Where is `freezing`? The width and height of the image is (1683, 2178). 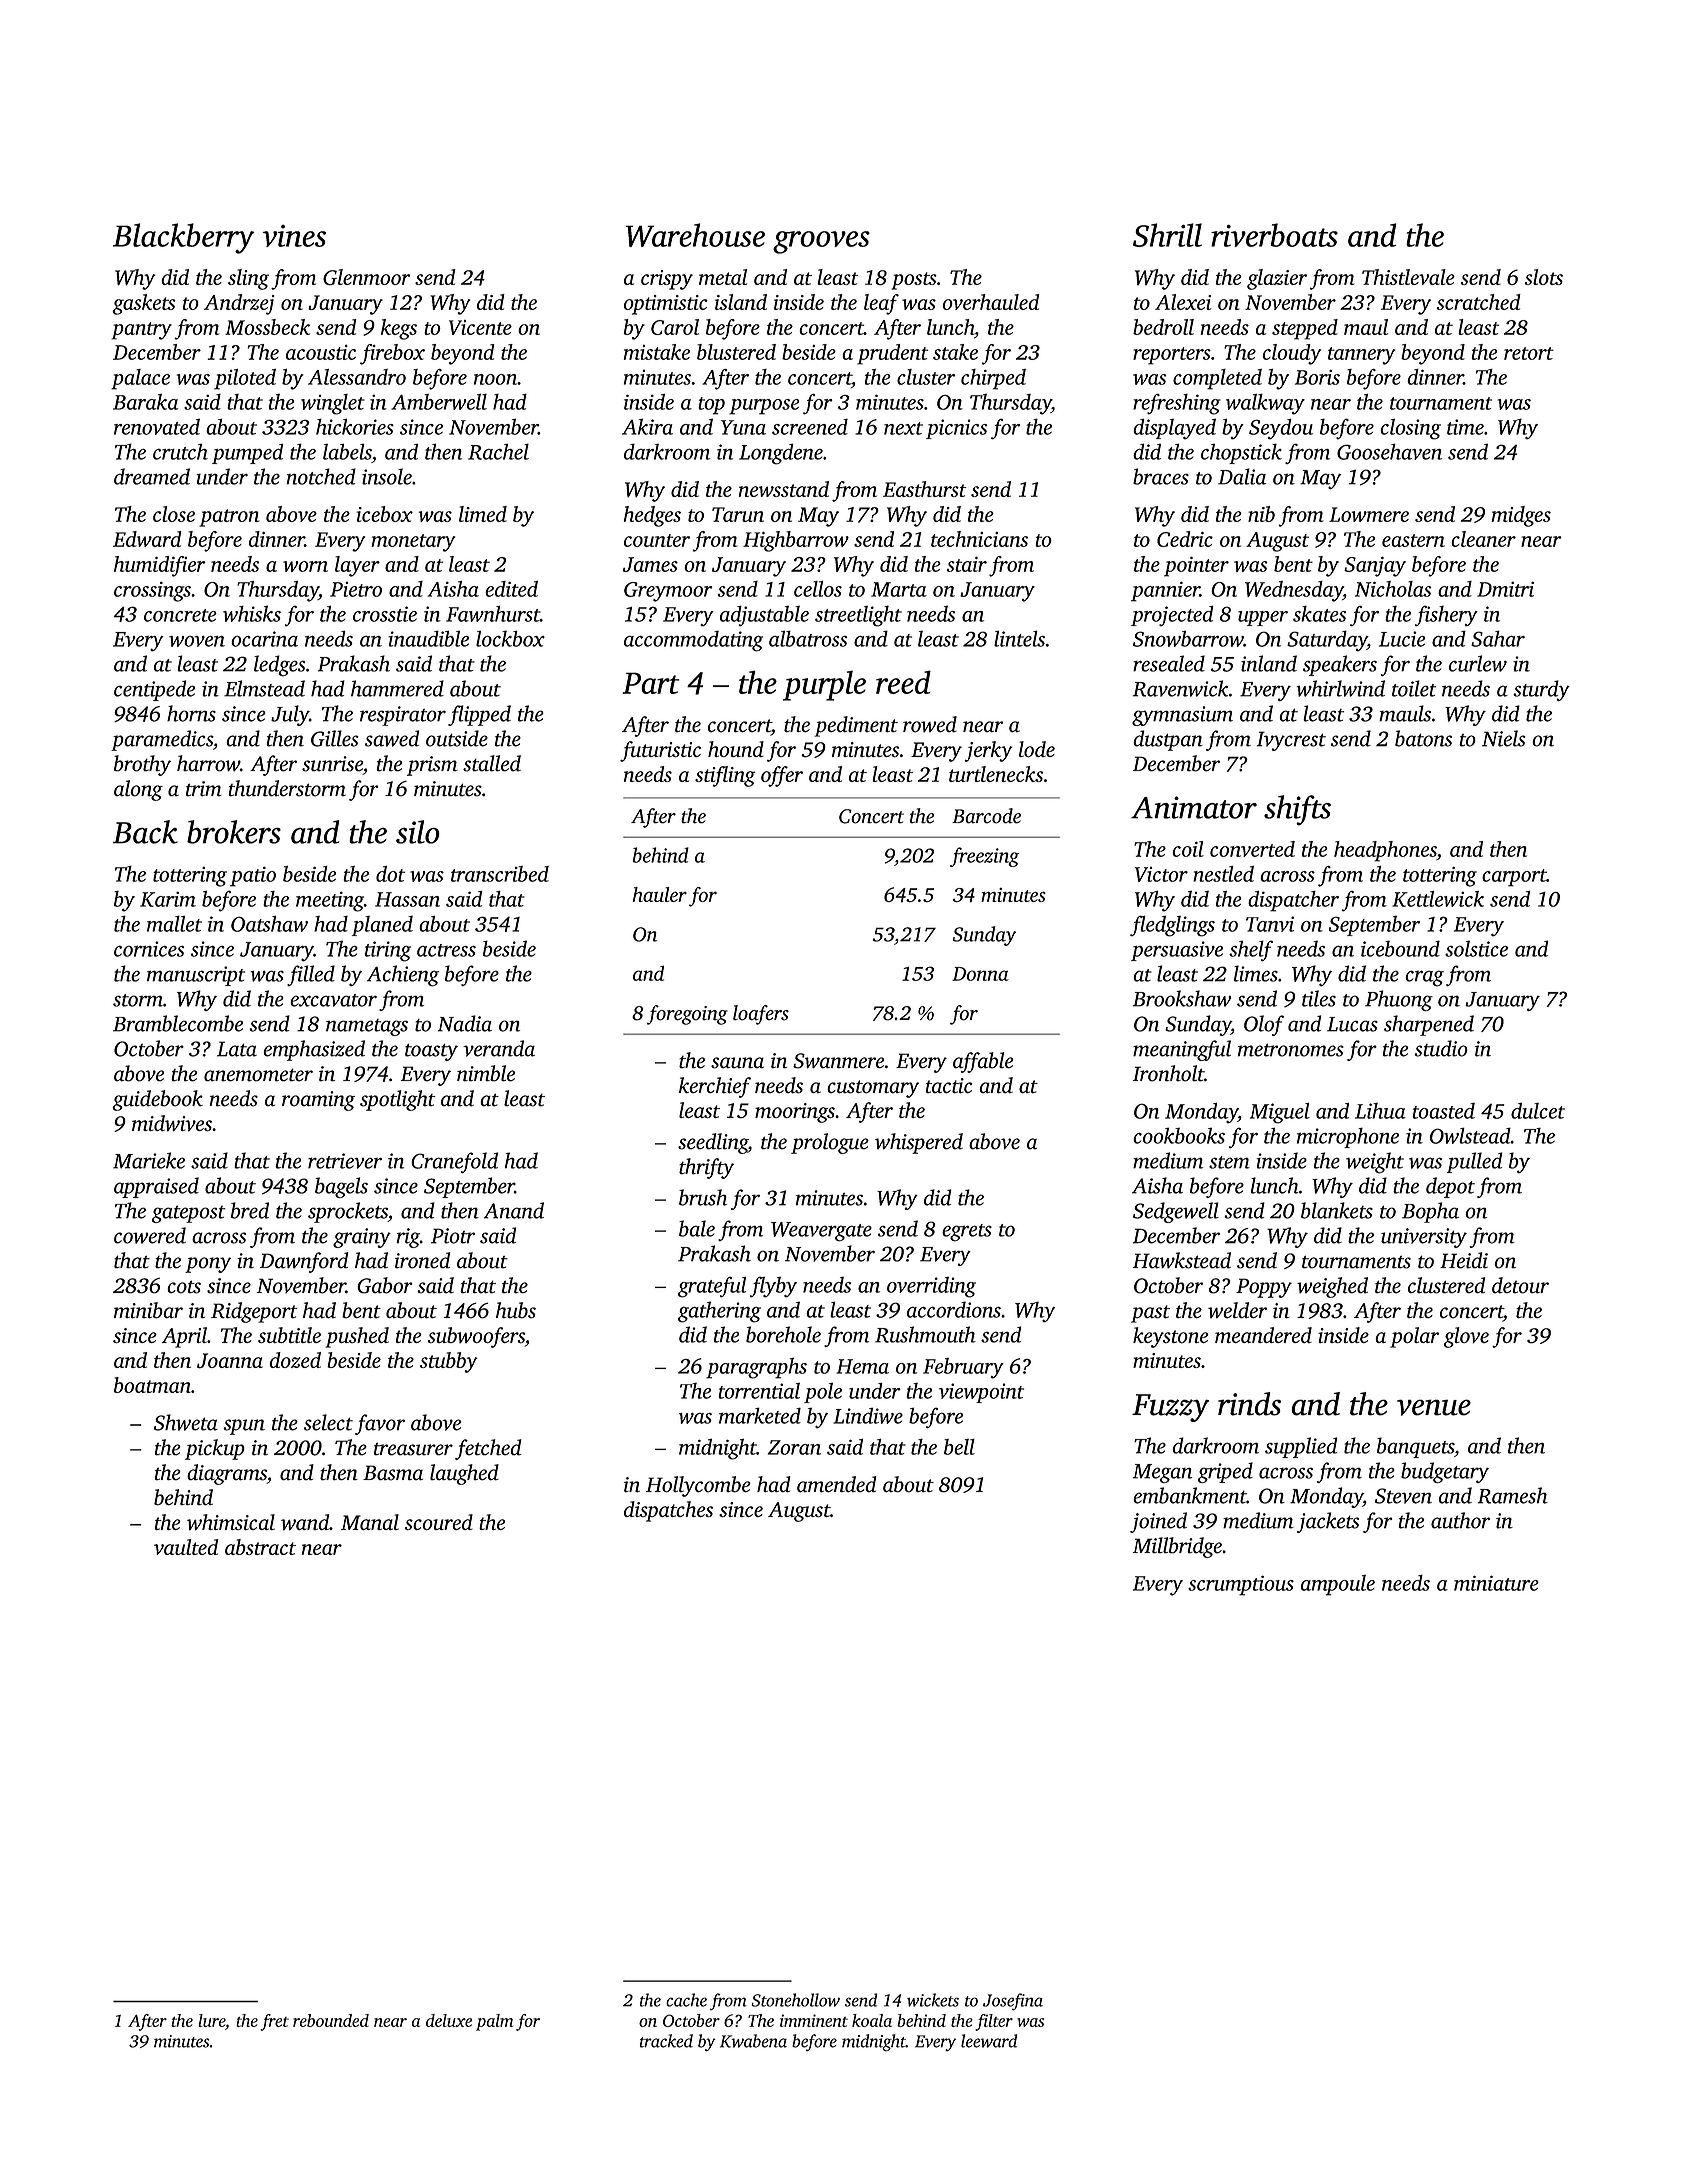
freezing is located at coordinates (984, 857).
